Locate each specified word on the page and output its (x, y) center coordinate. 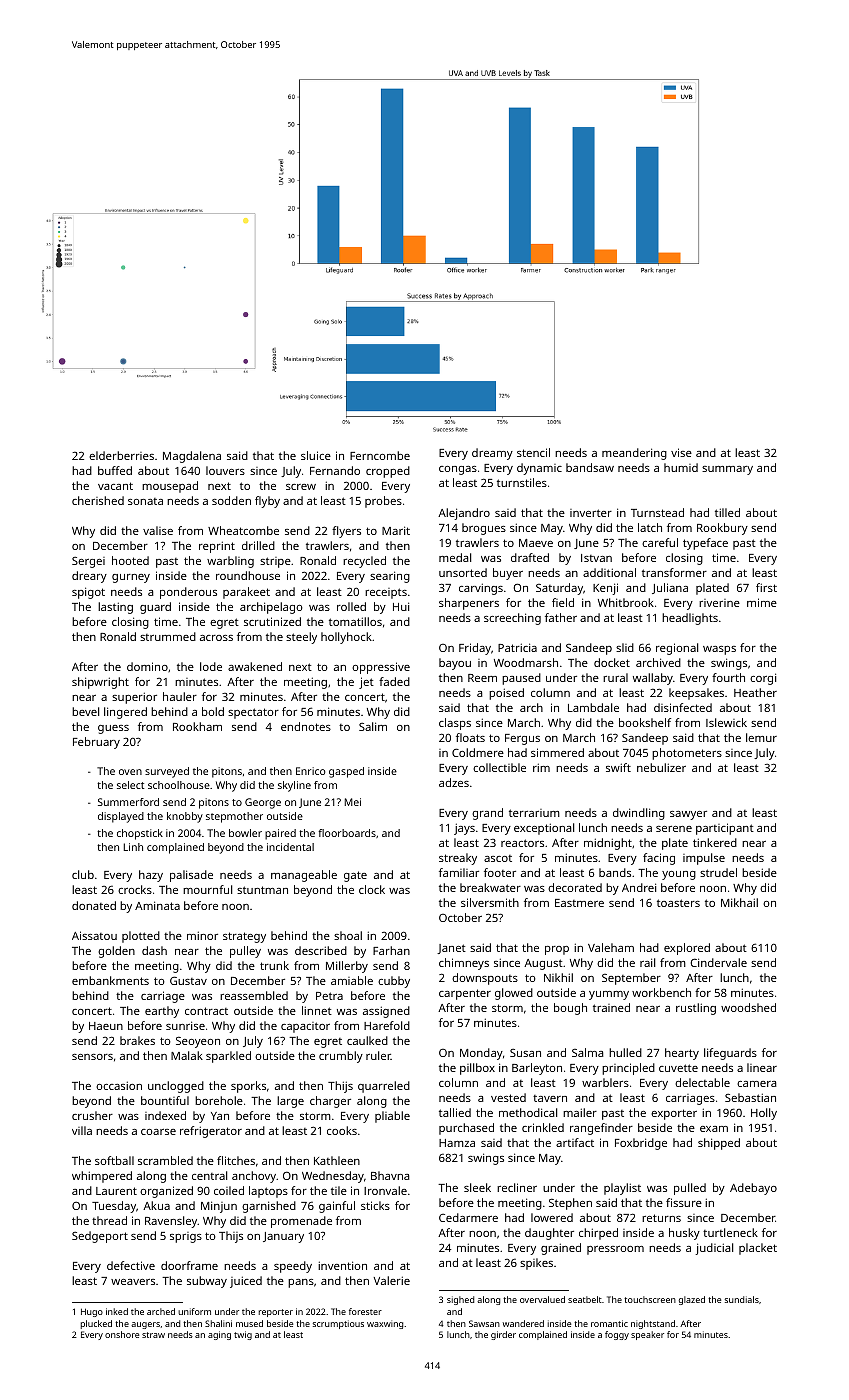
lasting (115, 608)
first (766, 587)
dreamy (492, 454)
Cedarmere (468, 1217)
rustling (696, 1009)
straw (153, 1335)
